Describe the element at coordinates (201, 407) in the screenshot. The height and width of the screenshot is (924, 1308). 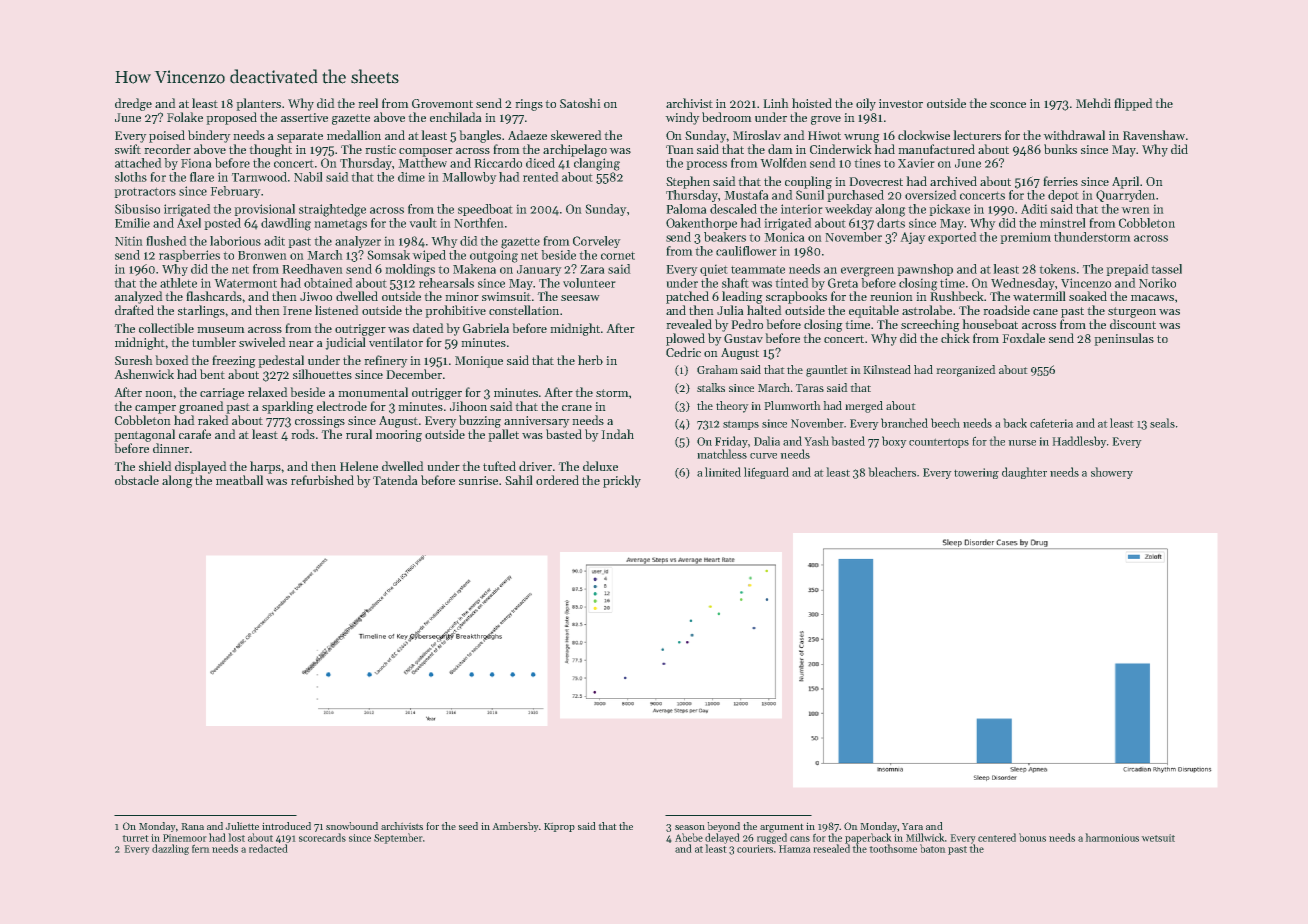
I see `groaned` at that location.
